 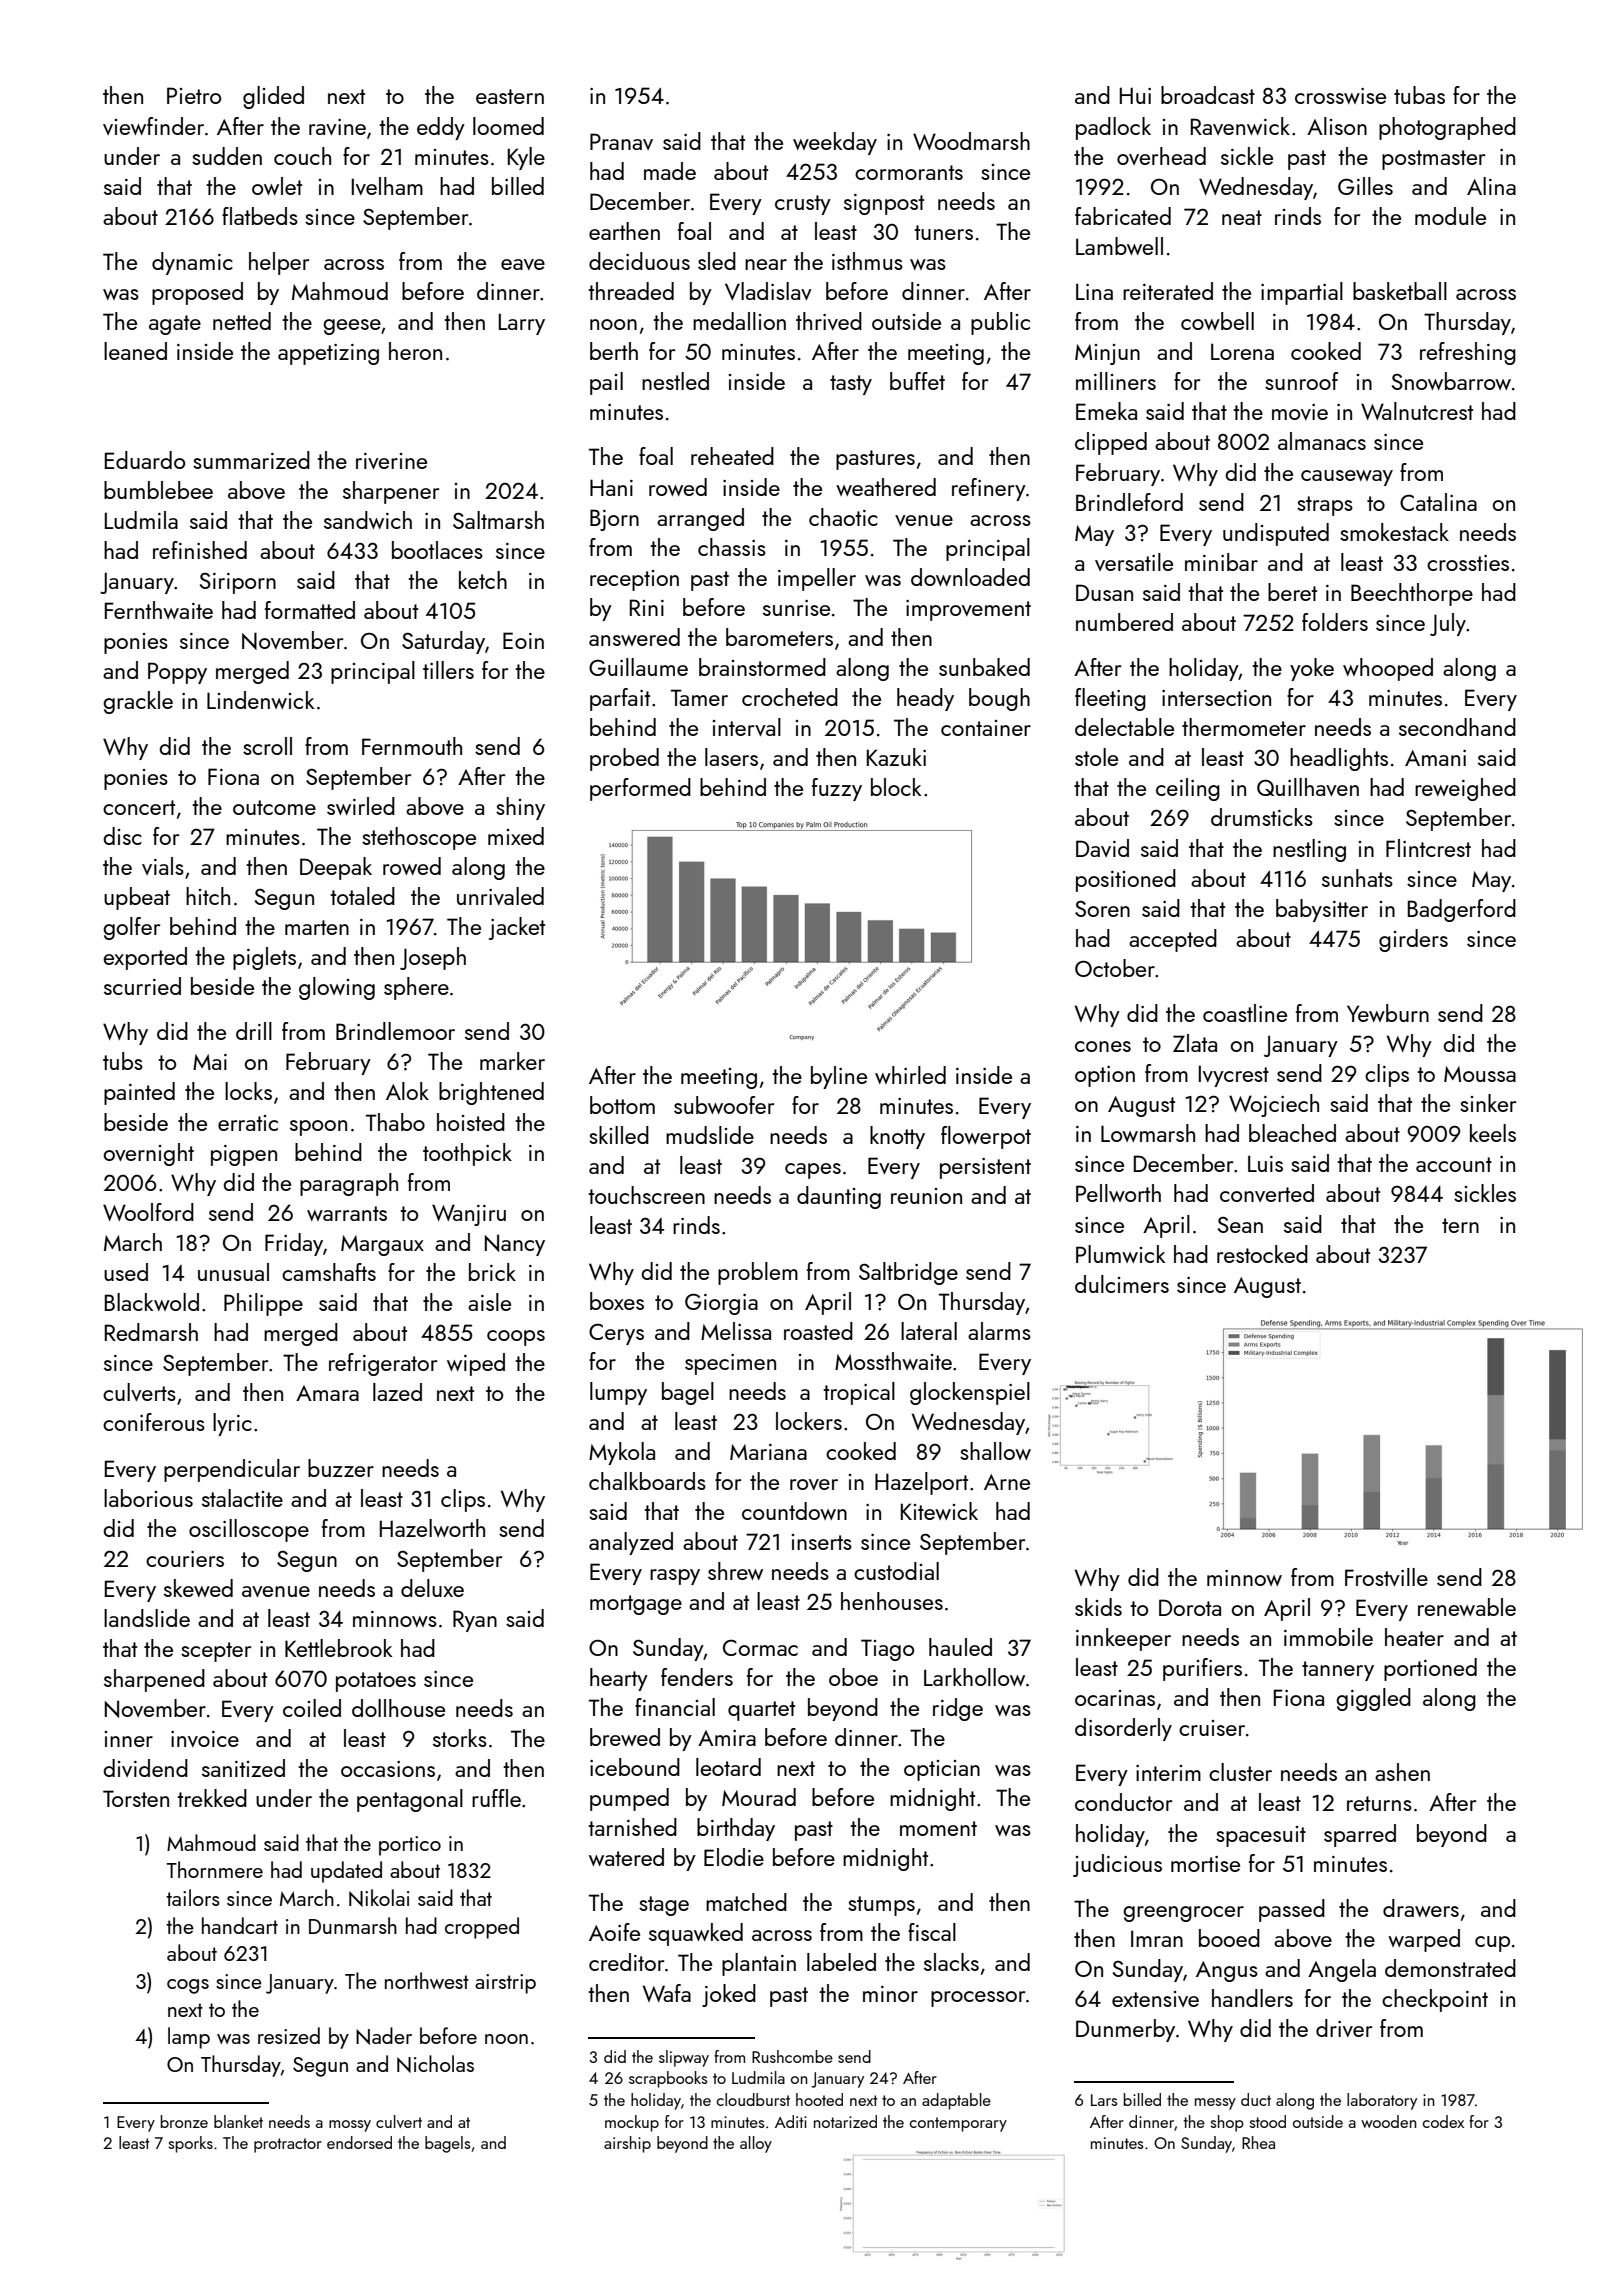 What do you see at coordinates (1457, 727) in the page?
I see `secondhand` at bounding box center [1457, 727].
